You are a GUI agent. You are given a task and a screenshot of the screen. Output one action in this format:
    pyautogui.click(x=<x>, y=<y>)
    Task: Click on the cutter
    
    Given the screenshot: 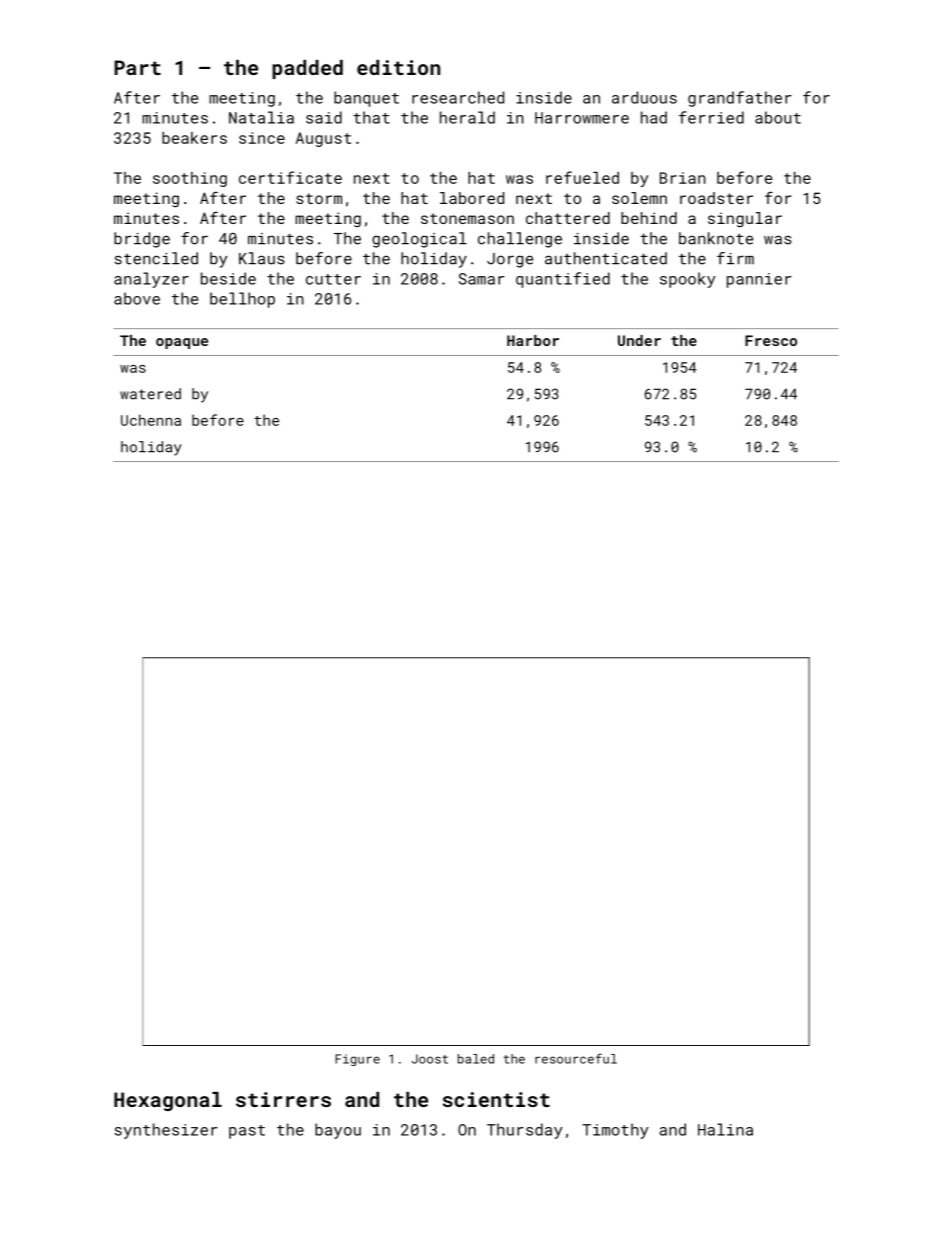 What is the action you would take?
    pyautogui.click(x=333, y=279)
